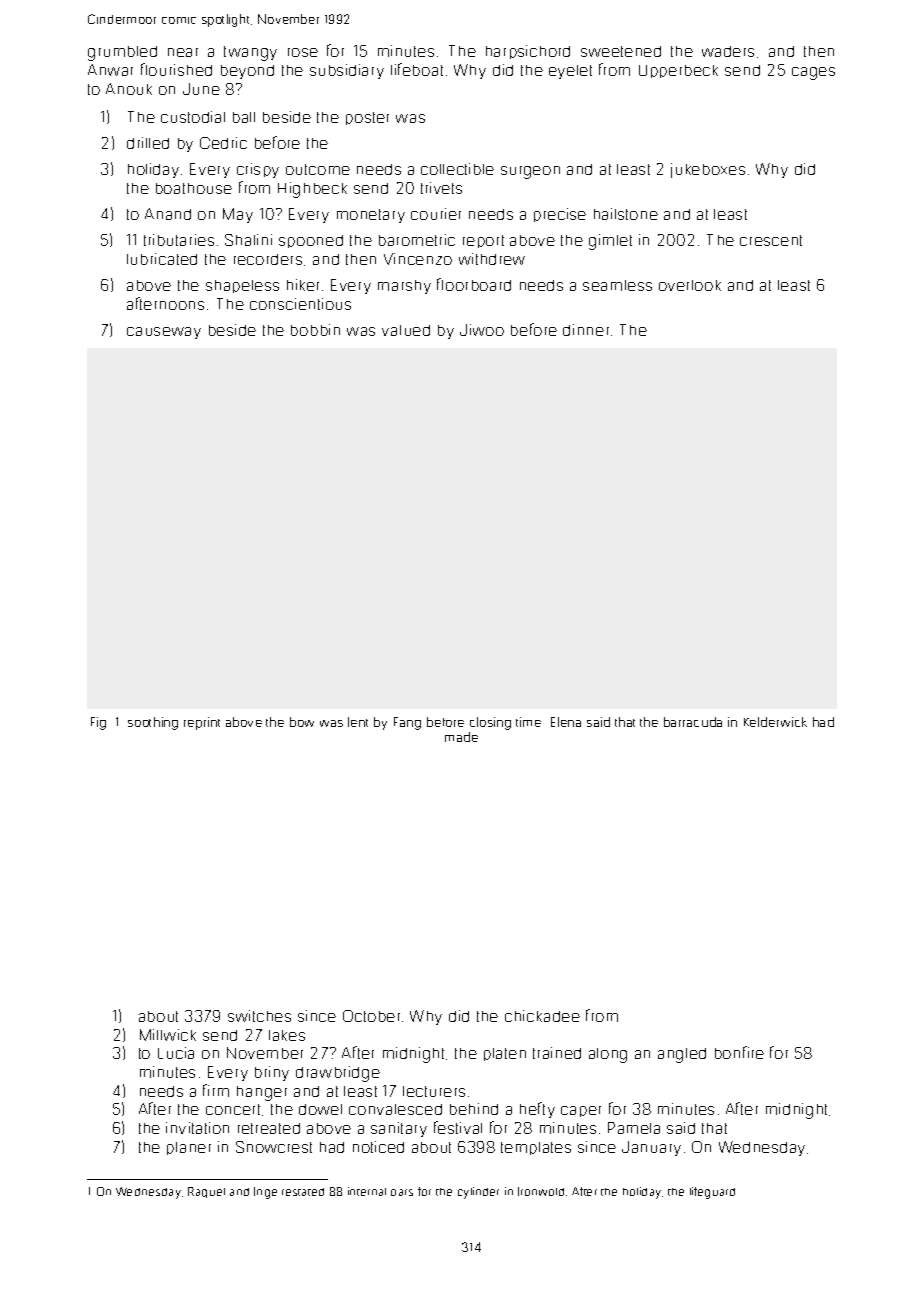 This screenshot has width=924, height=1308. I want to click on bow, so click(302, 722).
